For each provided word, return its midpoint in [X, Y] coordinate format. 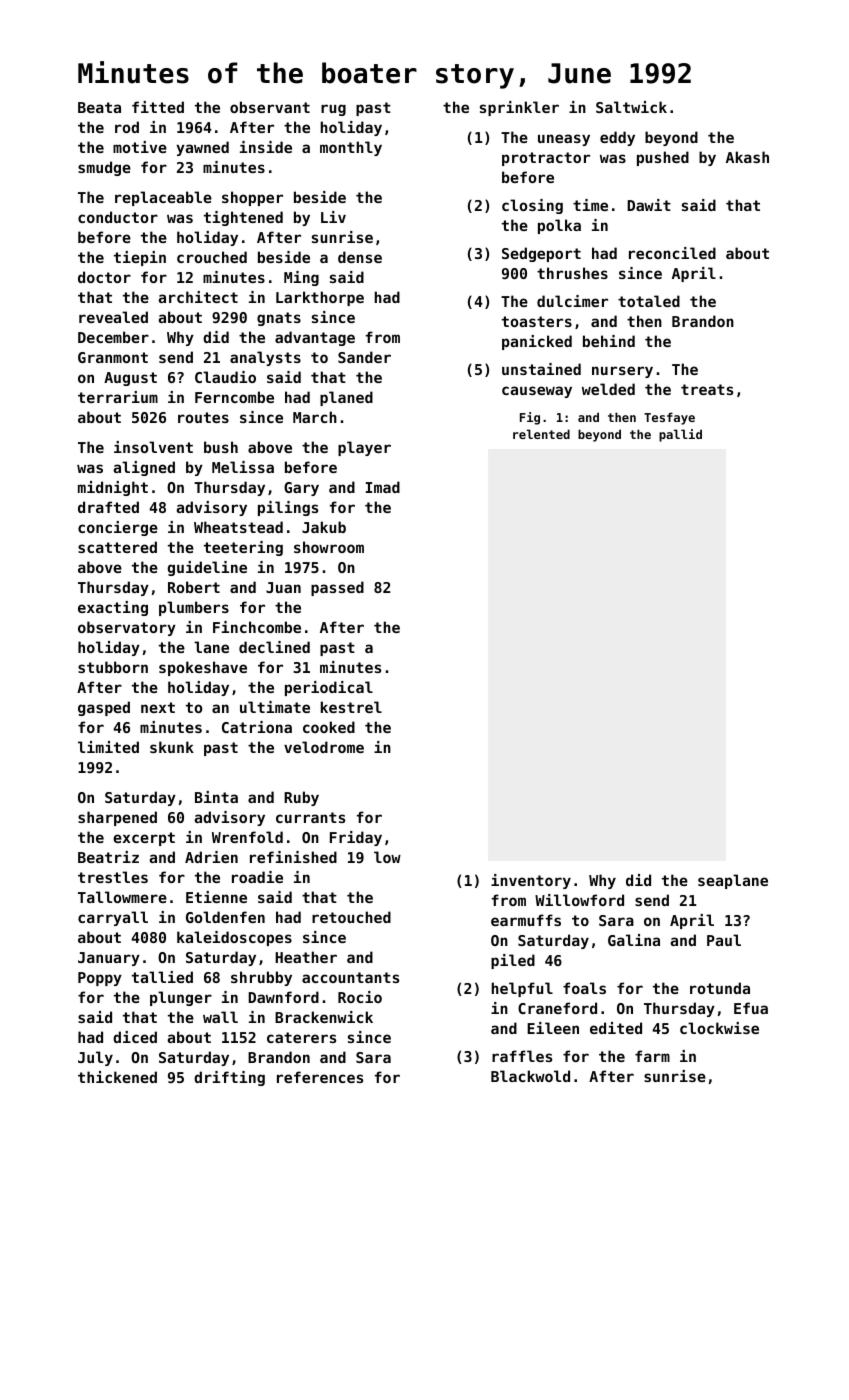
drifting [229, 1078]
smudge [104, 168]
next [158, 707]
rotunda [720, 988]
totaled [649, 301]
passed [337, 588]
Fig [530, 418]
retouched [351, 917]
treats [707, 389]
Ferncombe [234, 397]
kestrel [351, 707]
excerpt [144, 839]
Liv [333, 217]
